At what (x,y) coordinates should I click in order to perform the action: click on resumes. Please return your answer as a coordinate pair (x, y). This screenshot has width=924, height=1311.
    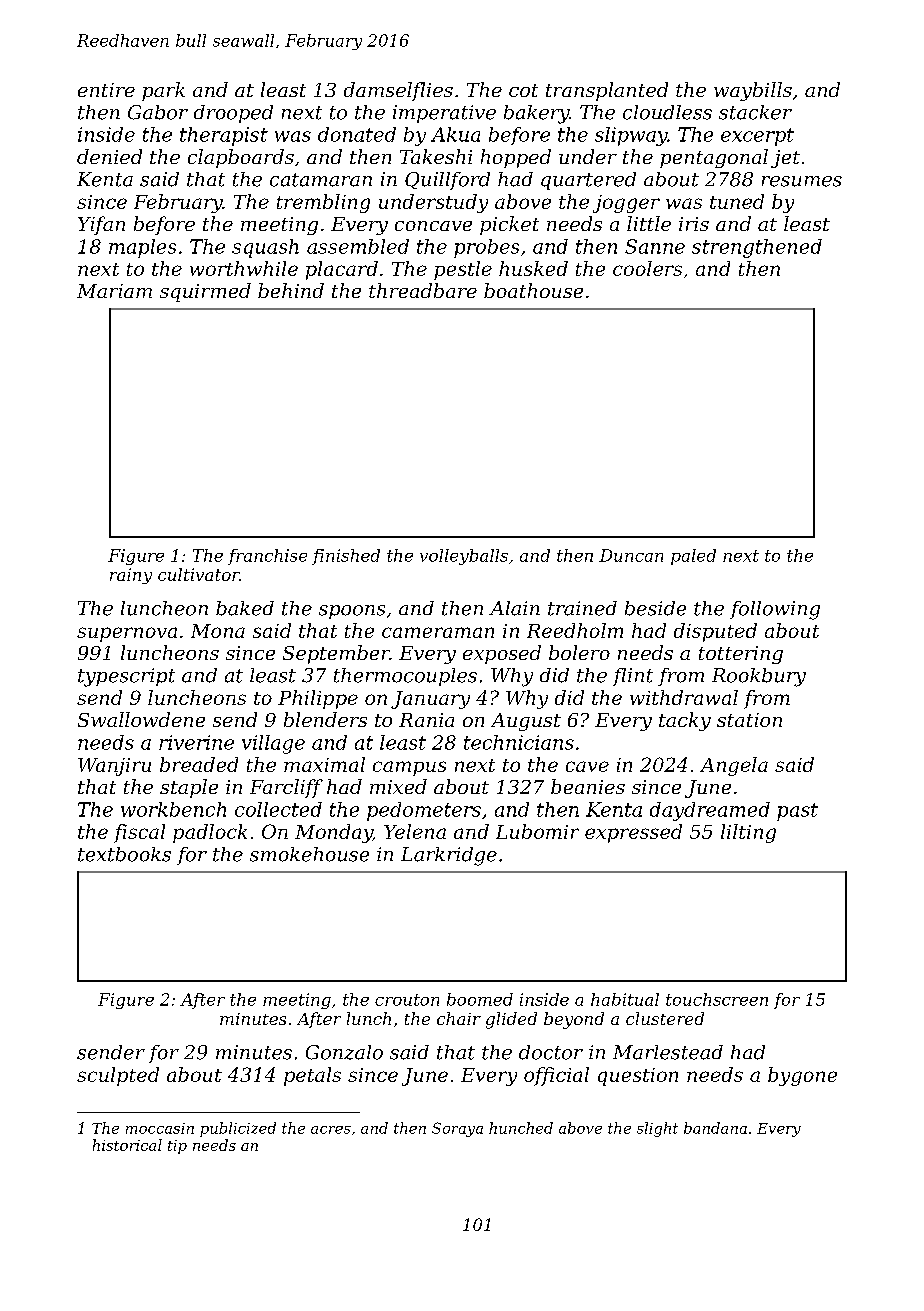
    Looking at the image, I should click on (802, 181).
